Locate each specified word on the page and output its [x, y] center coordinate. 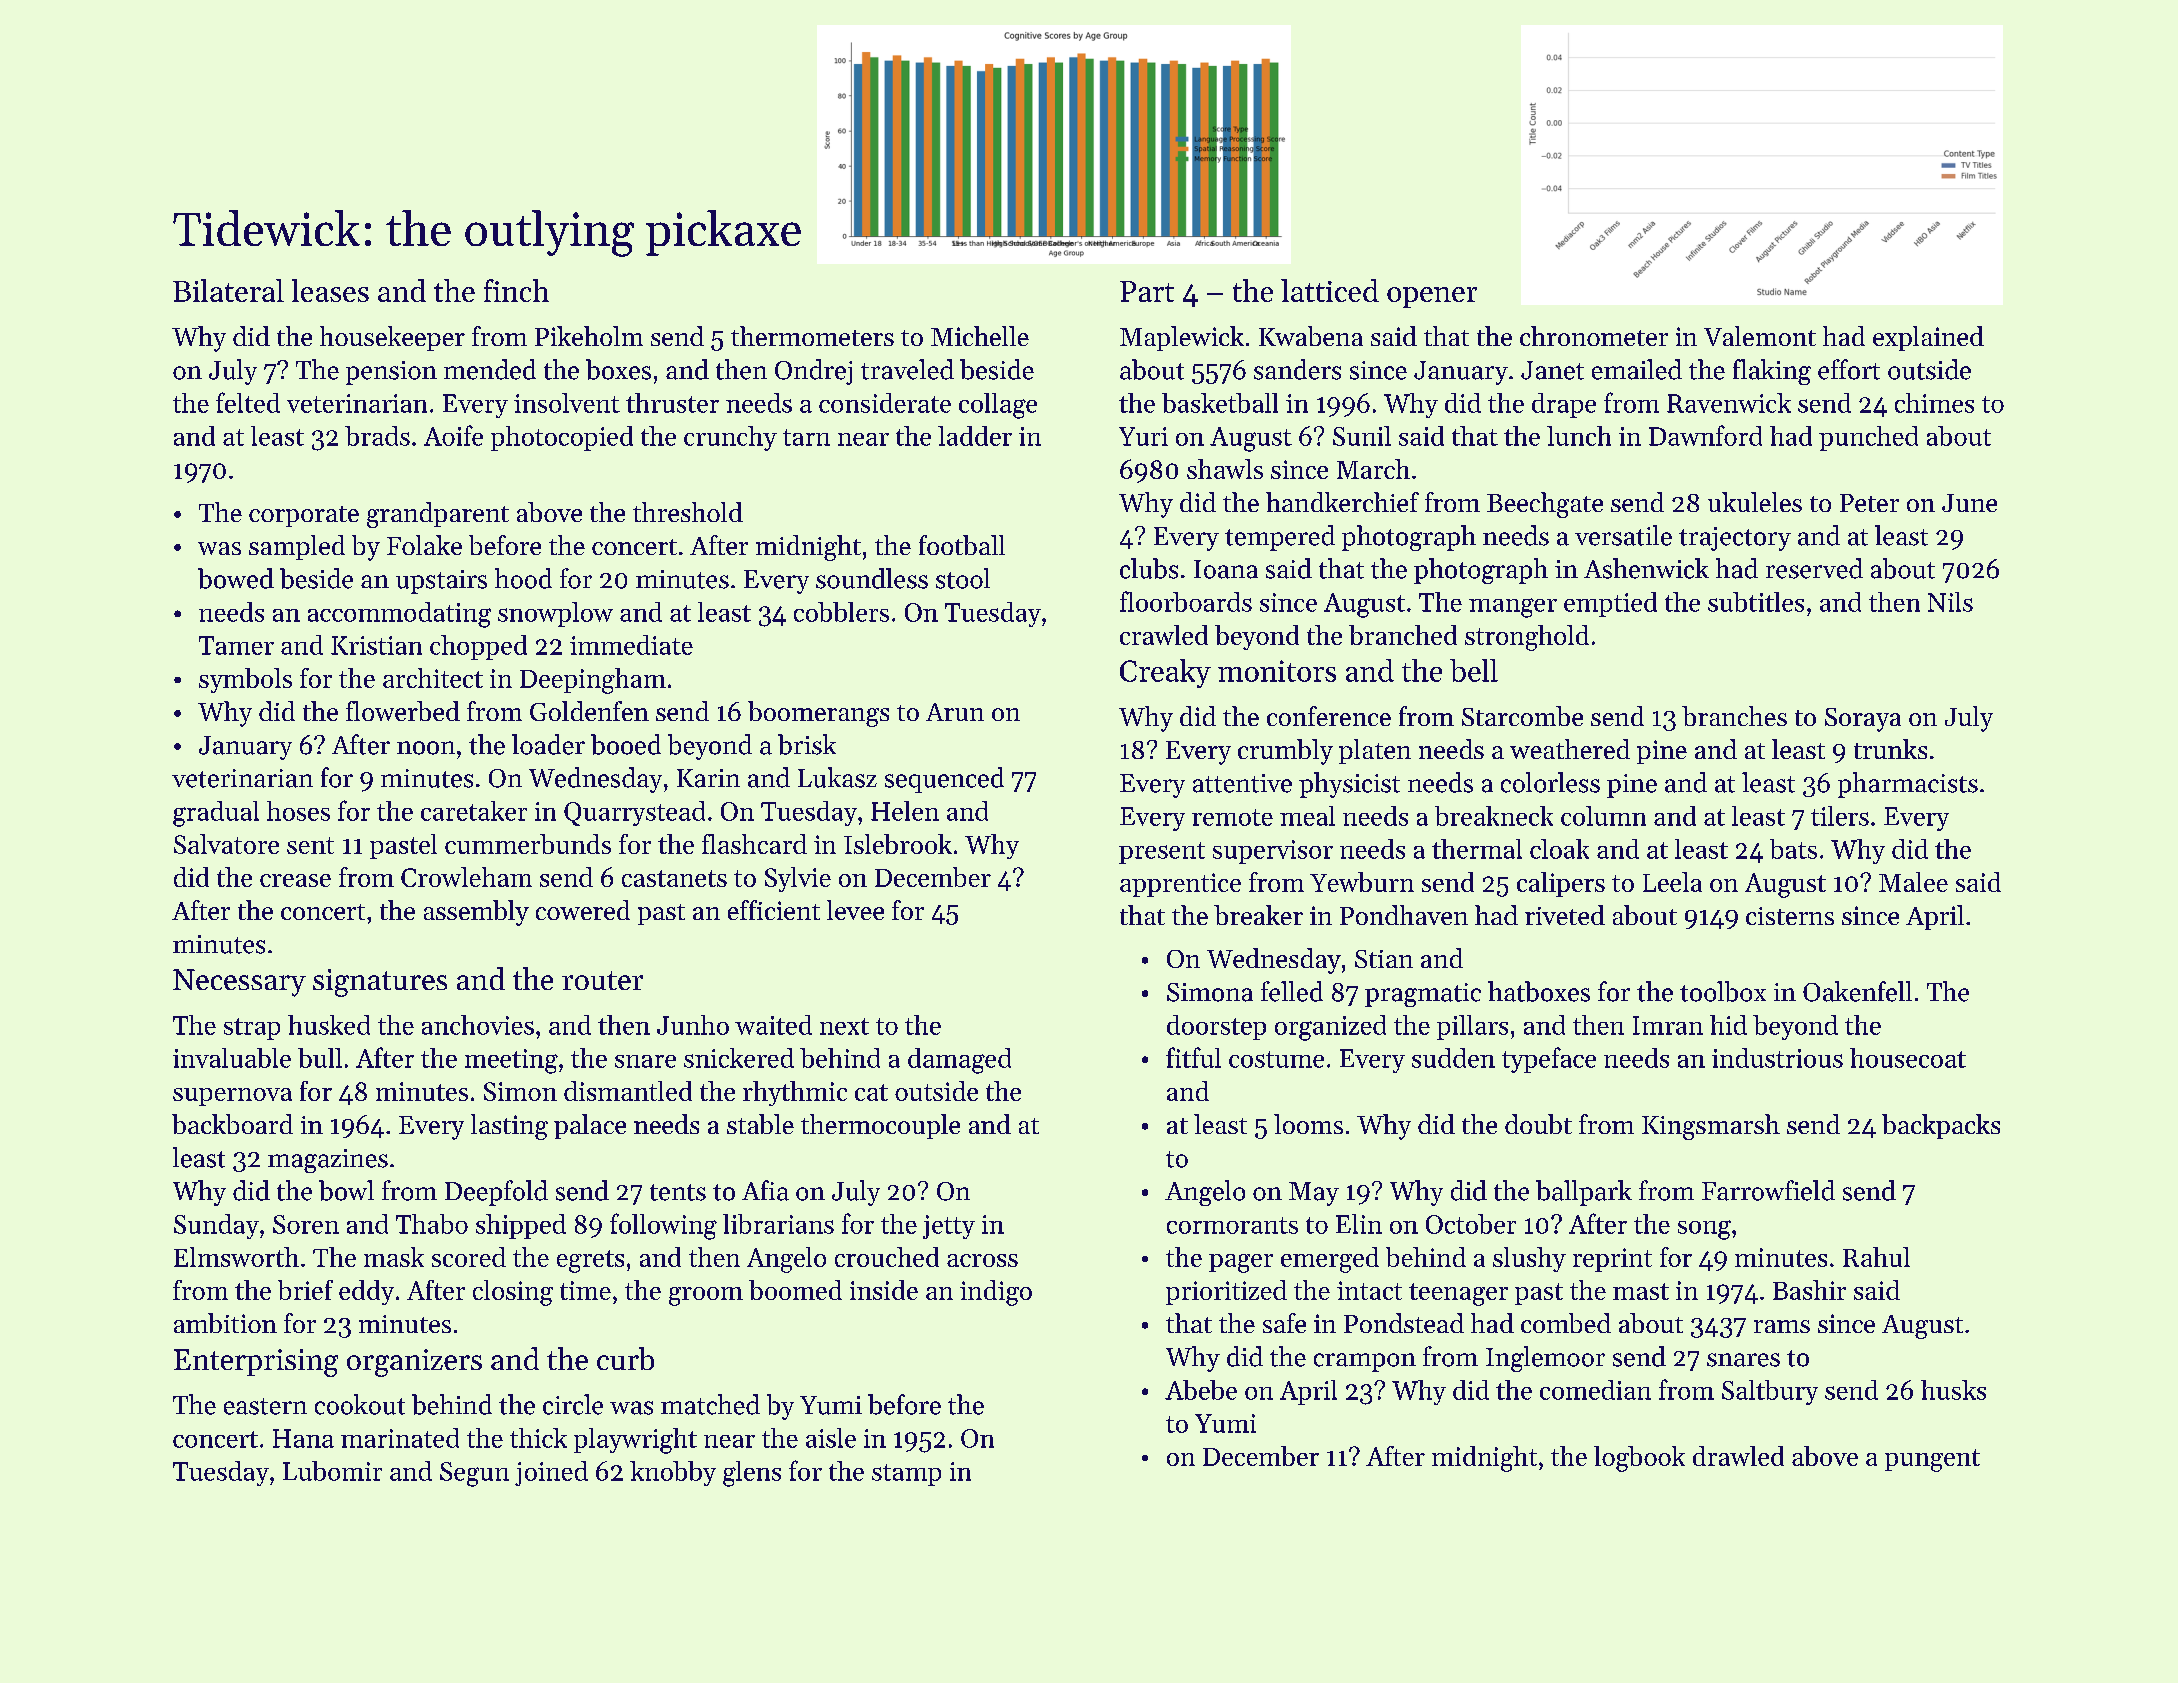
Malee [1913, 882]
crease [295, 880]
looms [1308, 1124]
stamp [906, 1475]
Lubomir [332, 1471]
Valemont [1760, 336]
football [962, 545]
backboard [232, 1124]
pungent [1932, 1460]
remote [1232, 817]
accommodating [399, 615]
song [1704, 1230]
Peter [1869, 503]
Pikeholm [589, 336]
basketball [1220, 403]
